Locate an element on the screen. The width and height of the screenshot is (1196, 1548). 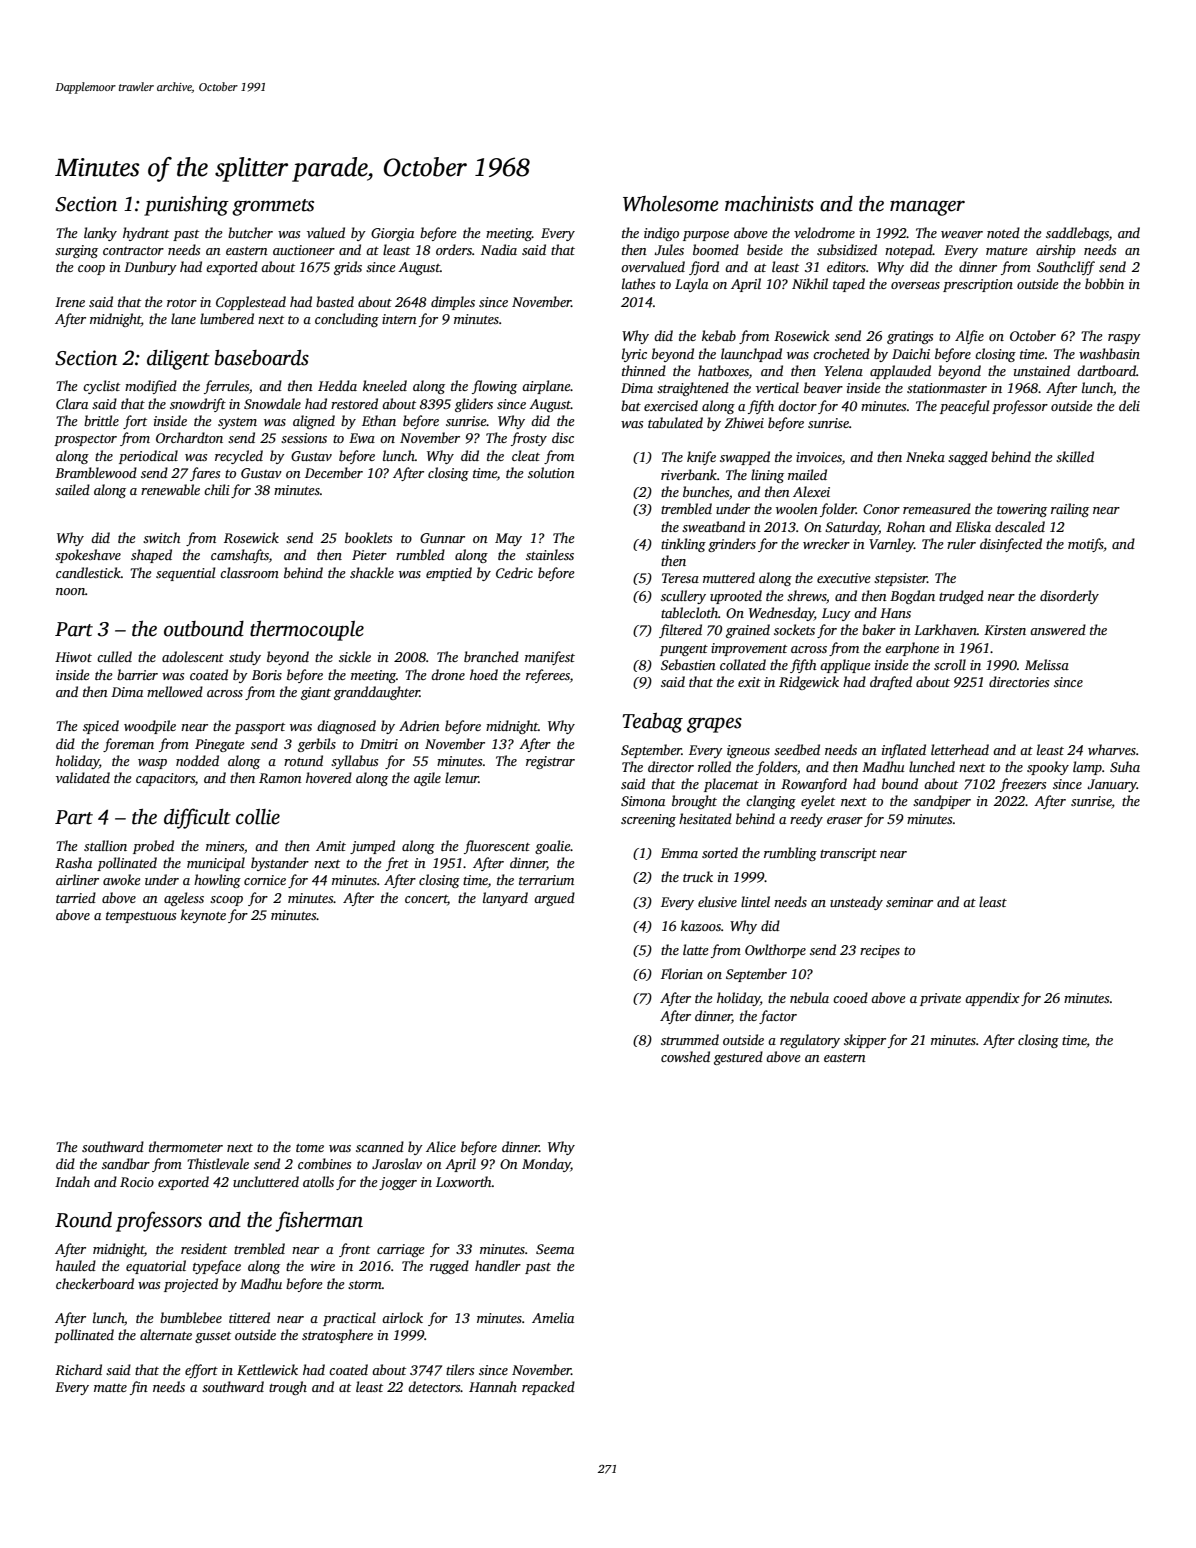
detectors is located at coordinates (434, 1386).
